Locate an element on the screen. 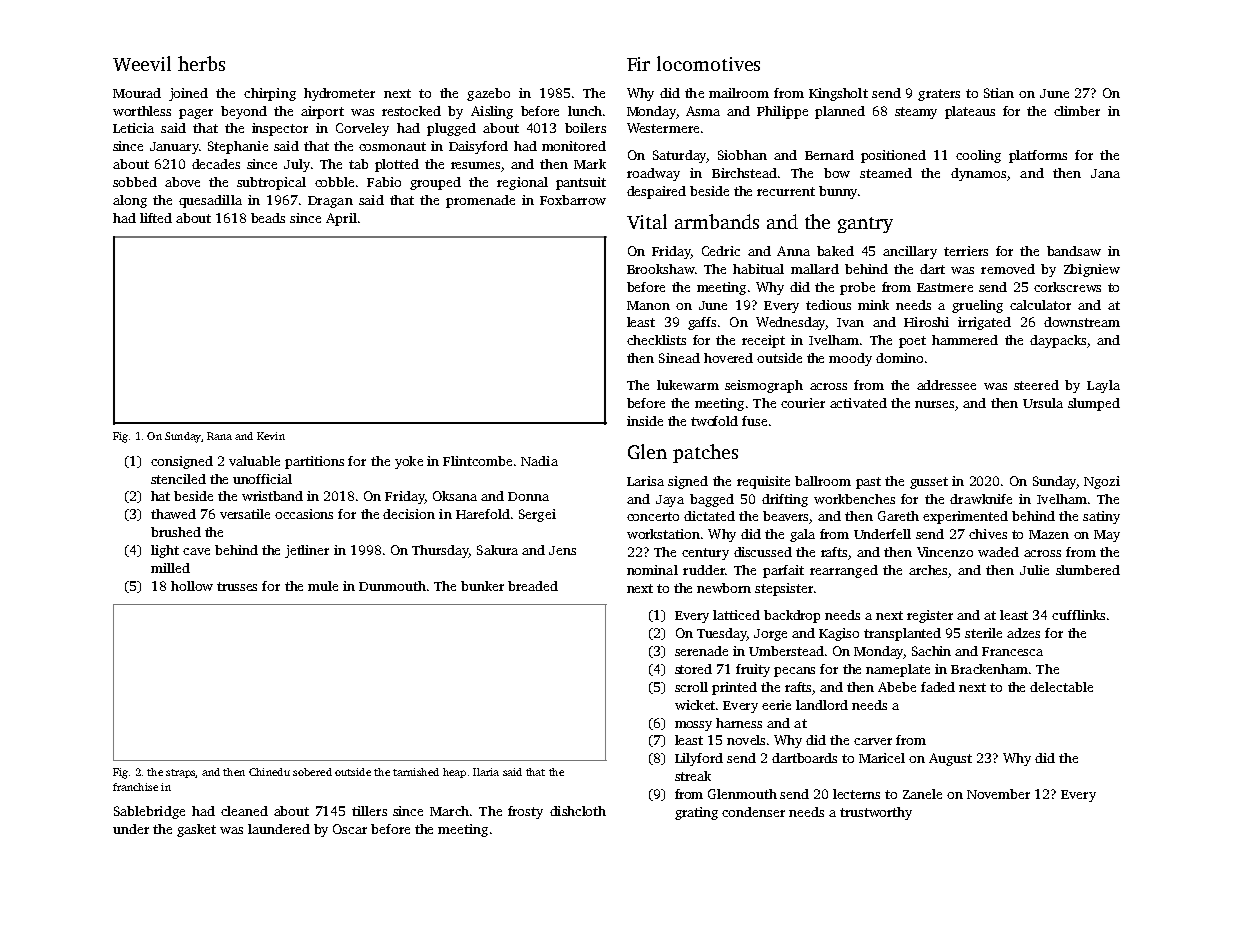 Image resolution: width=1233 pixels, height=952 pixels. steered is located at coordinates (1036, 385).
